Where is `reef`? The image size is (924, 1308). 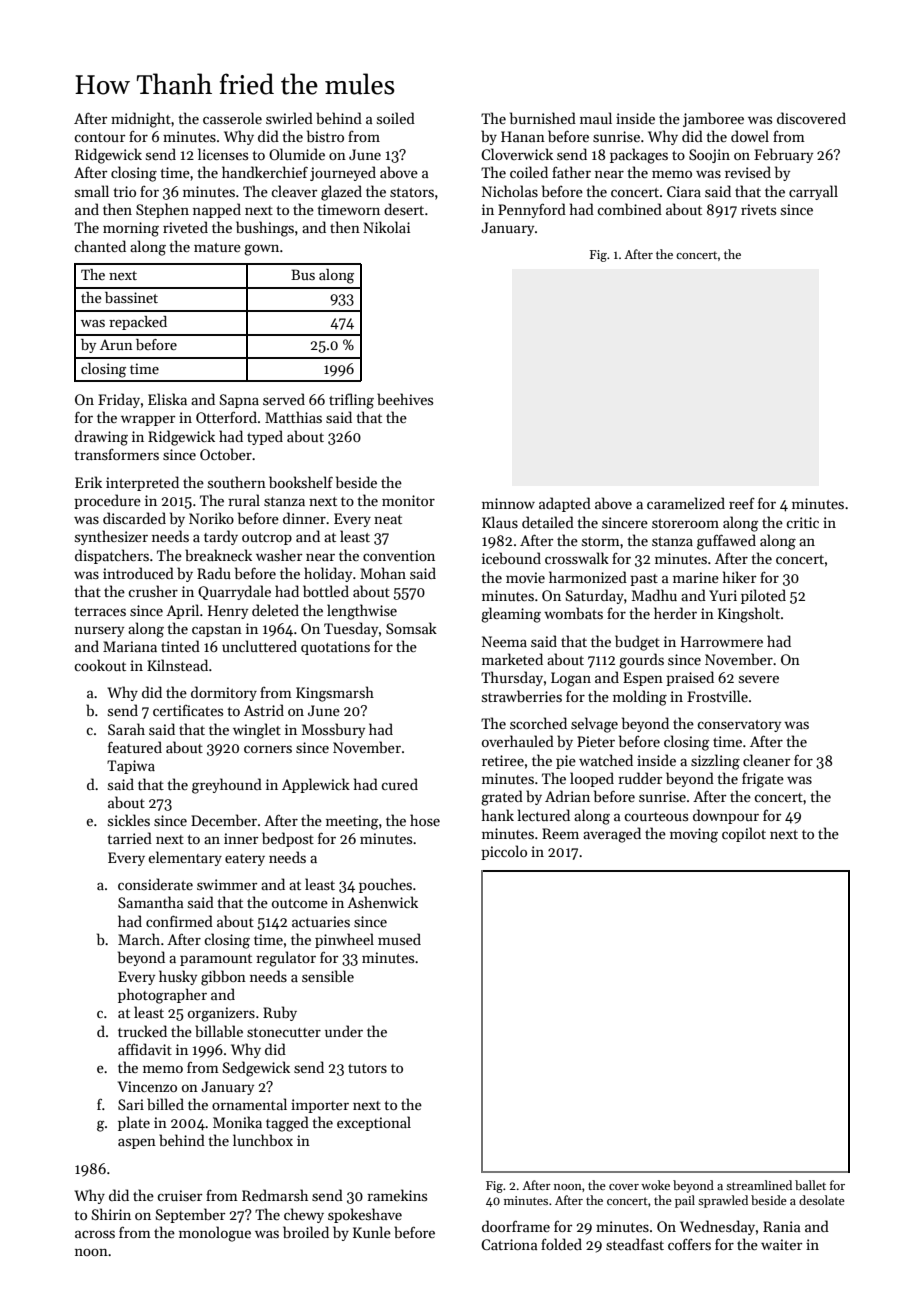
reef is located at coordinates (742, 503).
